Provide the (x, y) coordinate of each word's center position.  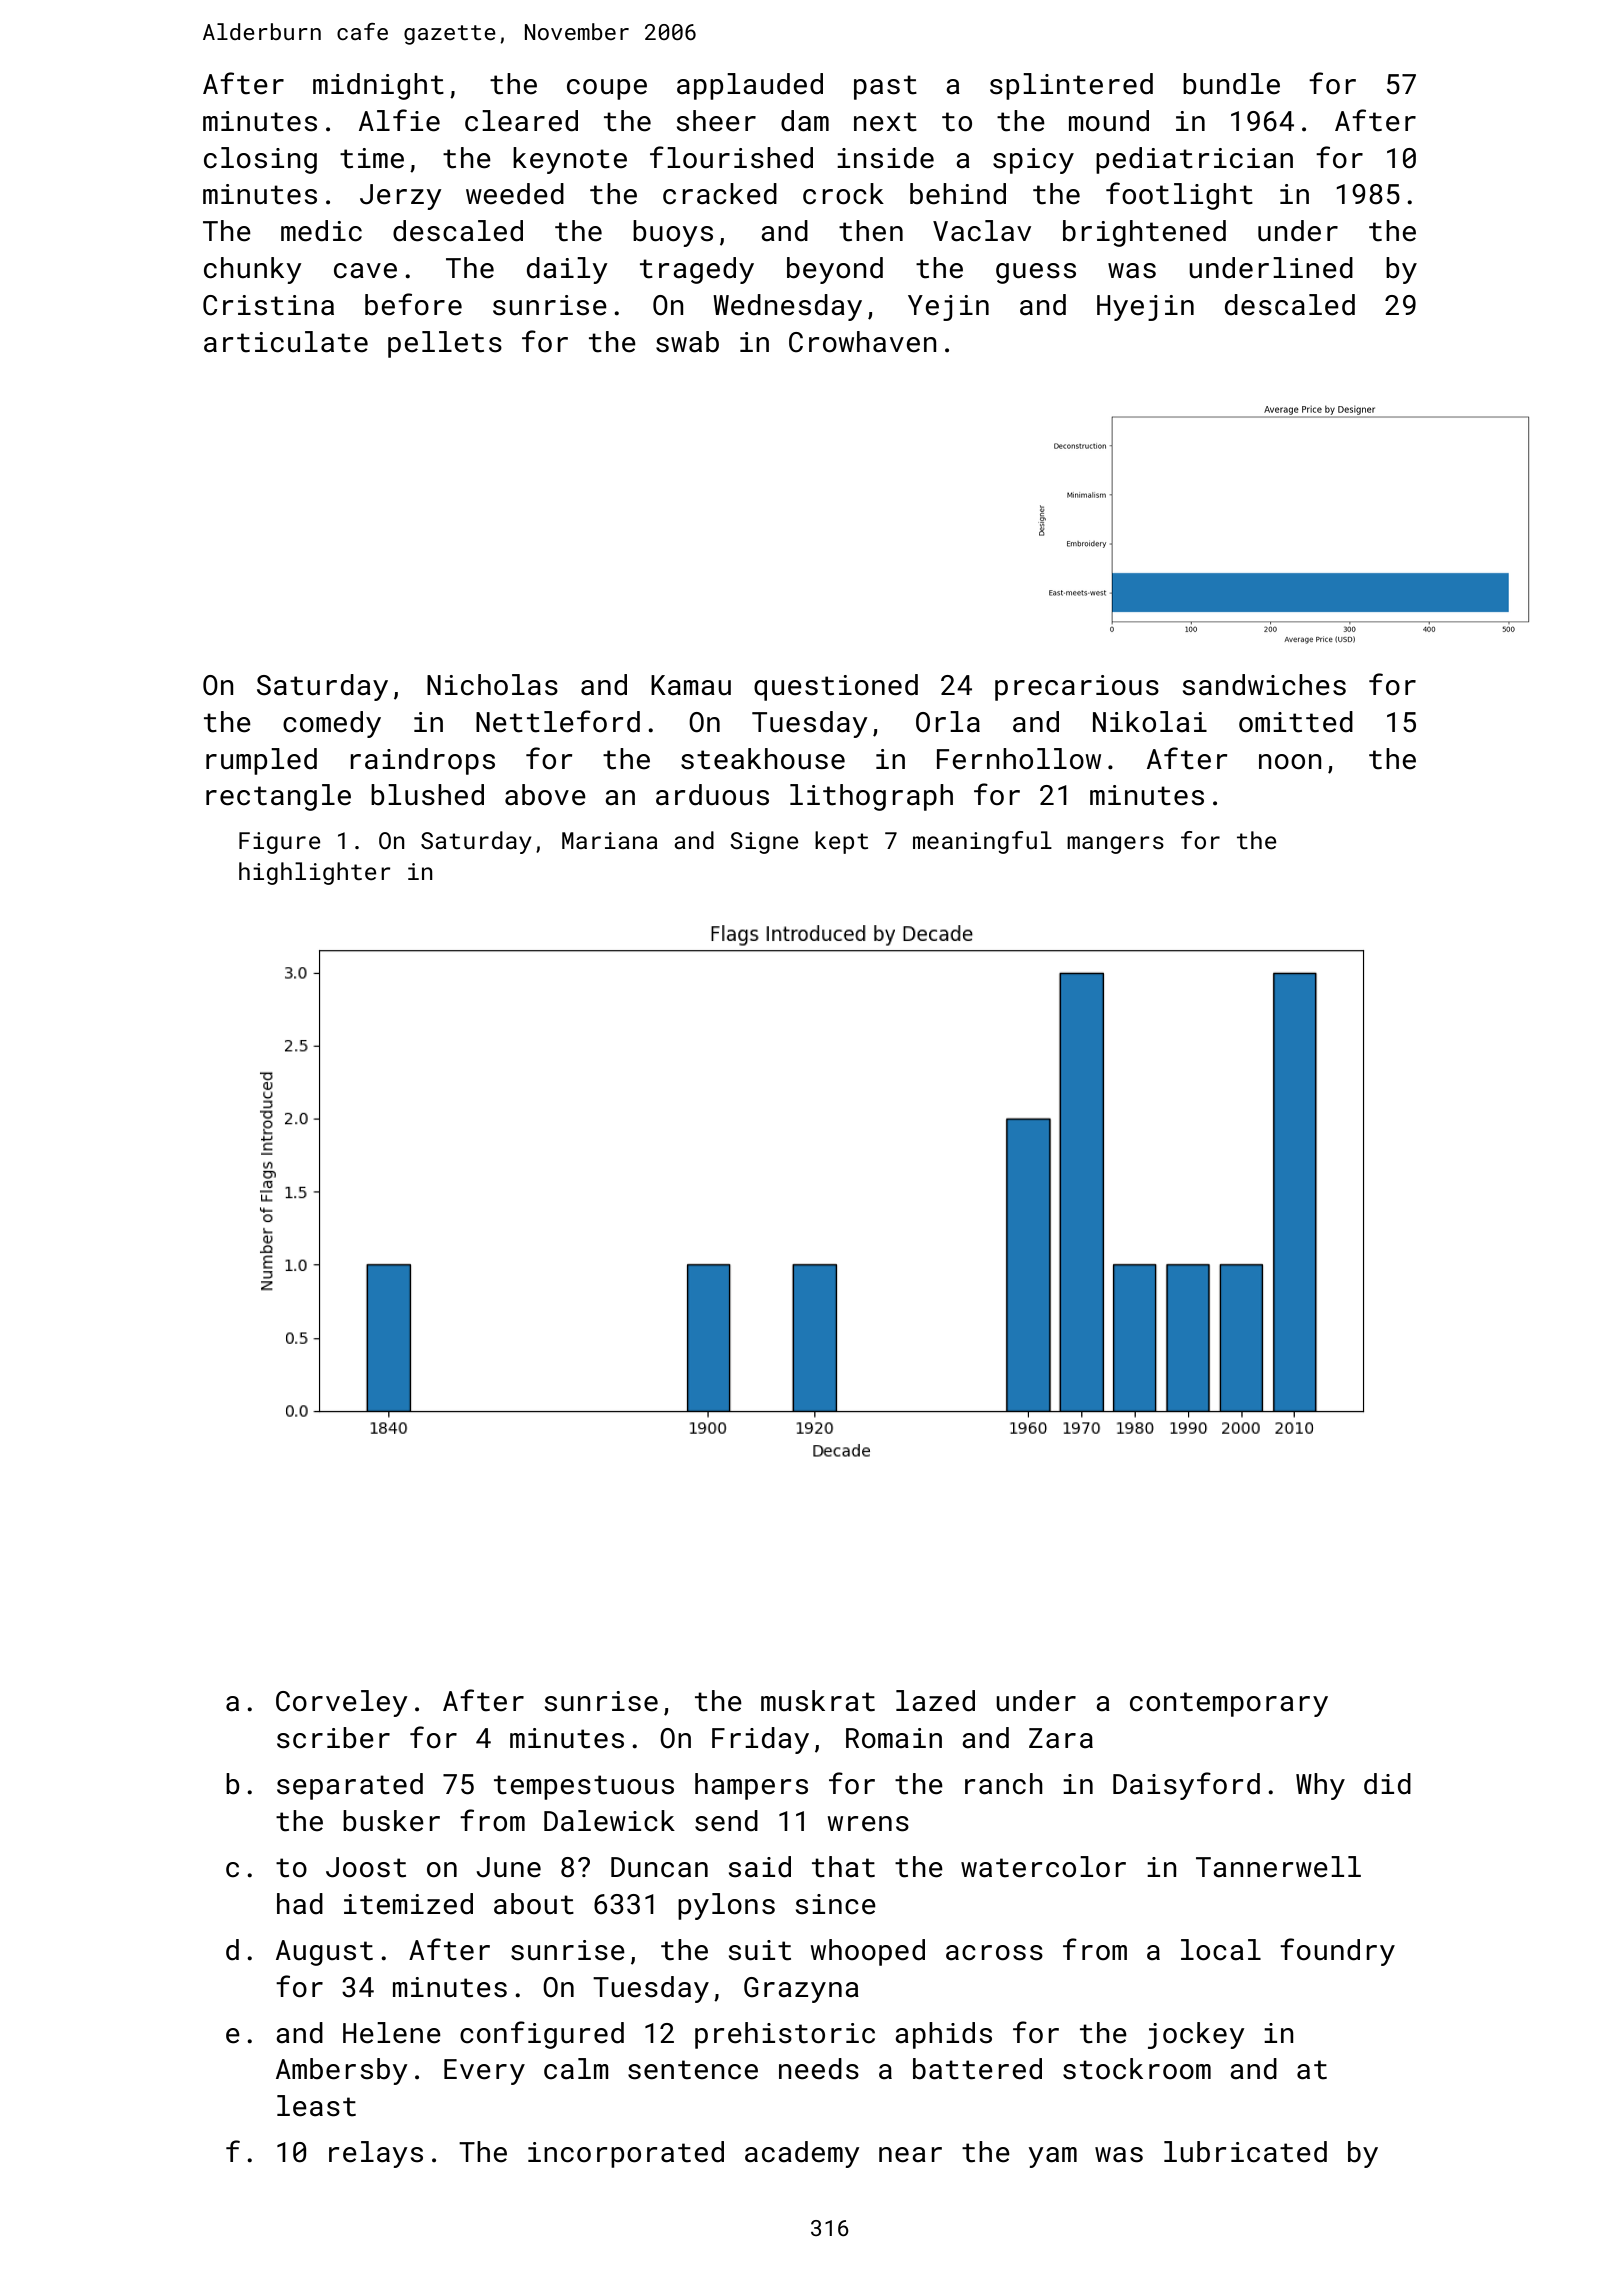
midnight (378, 86)
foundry (1337, 1952)
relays (376, 2154)
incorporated (626, 2154)
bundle (1231, 84)
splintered (1071, 86)
